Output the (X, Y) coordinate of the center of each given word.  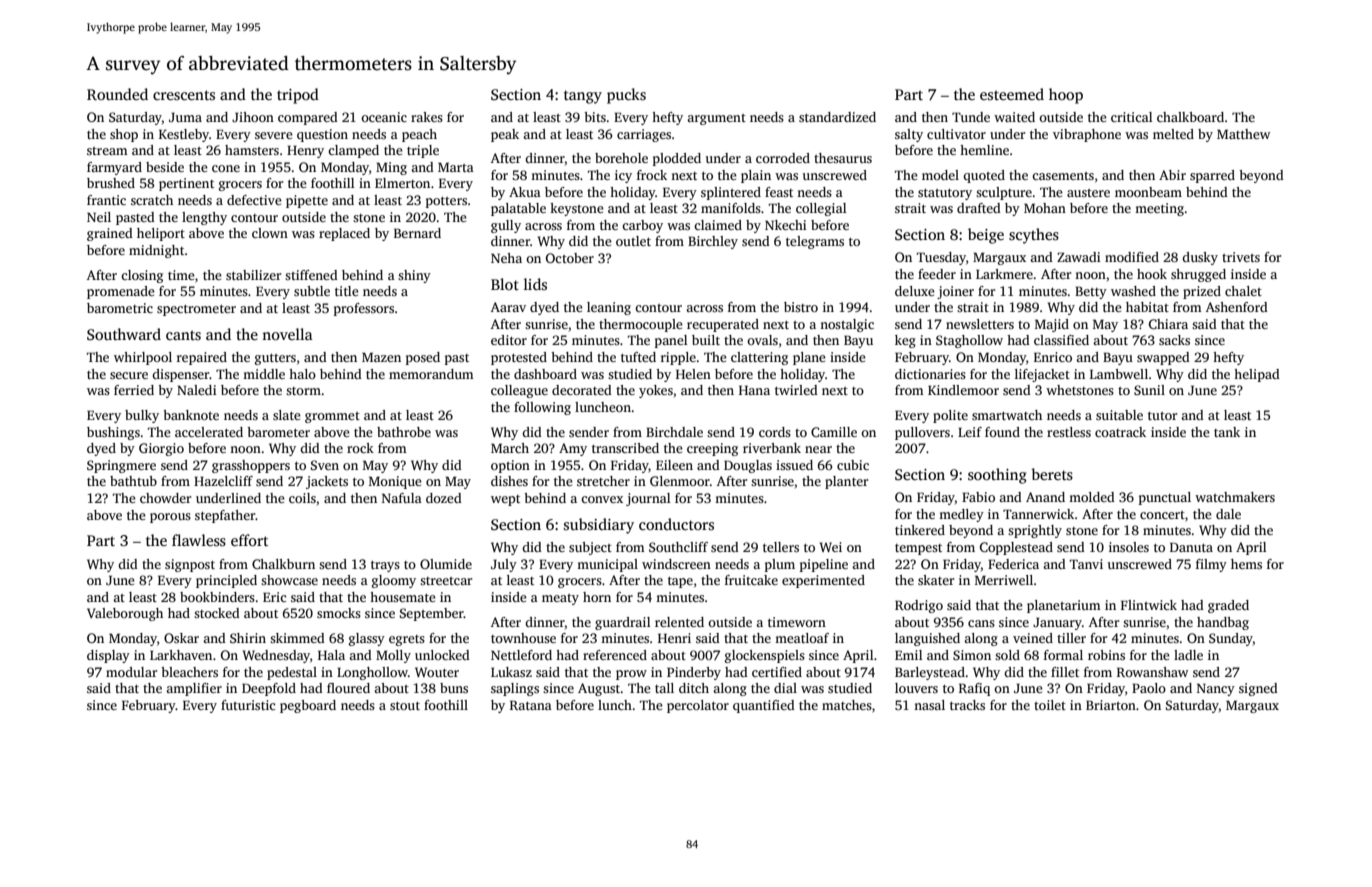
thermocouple (641, 325)
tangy (583, 97)
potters (446, 202)
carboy (642, 226)
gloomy (394, 581)
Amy (573, 449)
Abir (1172, 175)
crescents (184, 95)
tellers (781, 547)
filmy (1211, 565)
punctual (1165, 498)
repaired (202, 358)
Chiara (1168, 324)
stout (405, 706)
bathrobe (404, 432)
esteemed (1012, 94)
